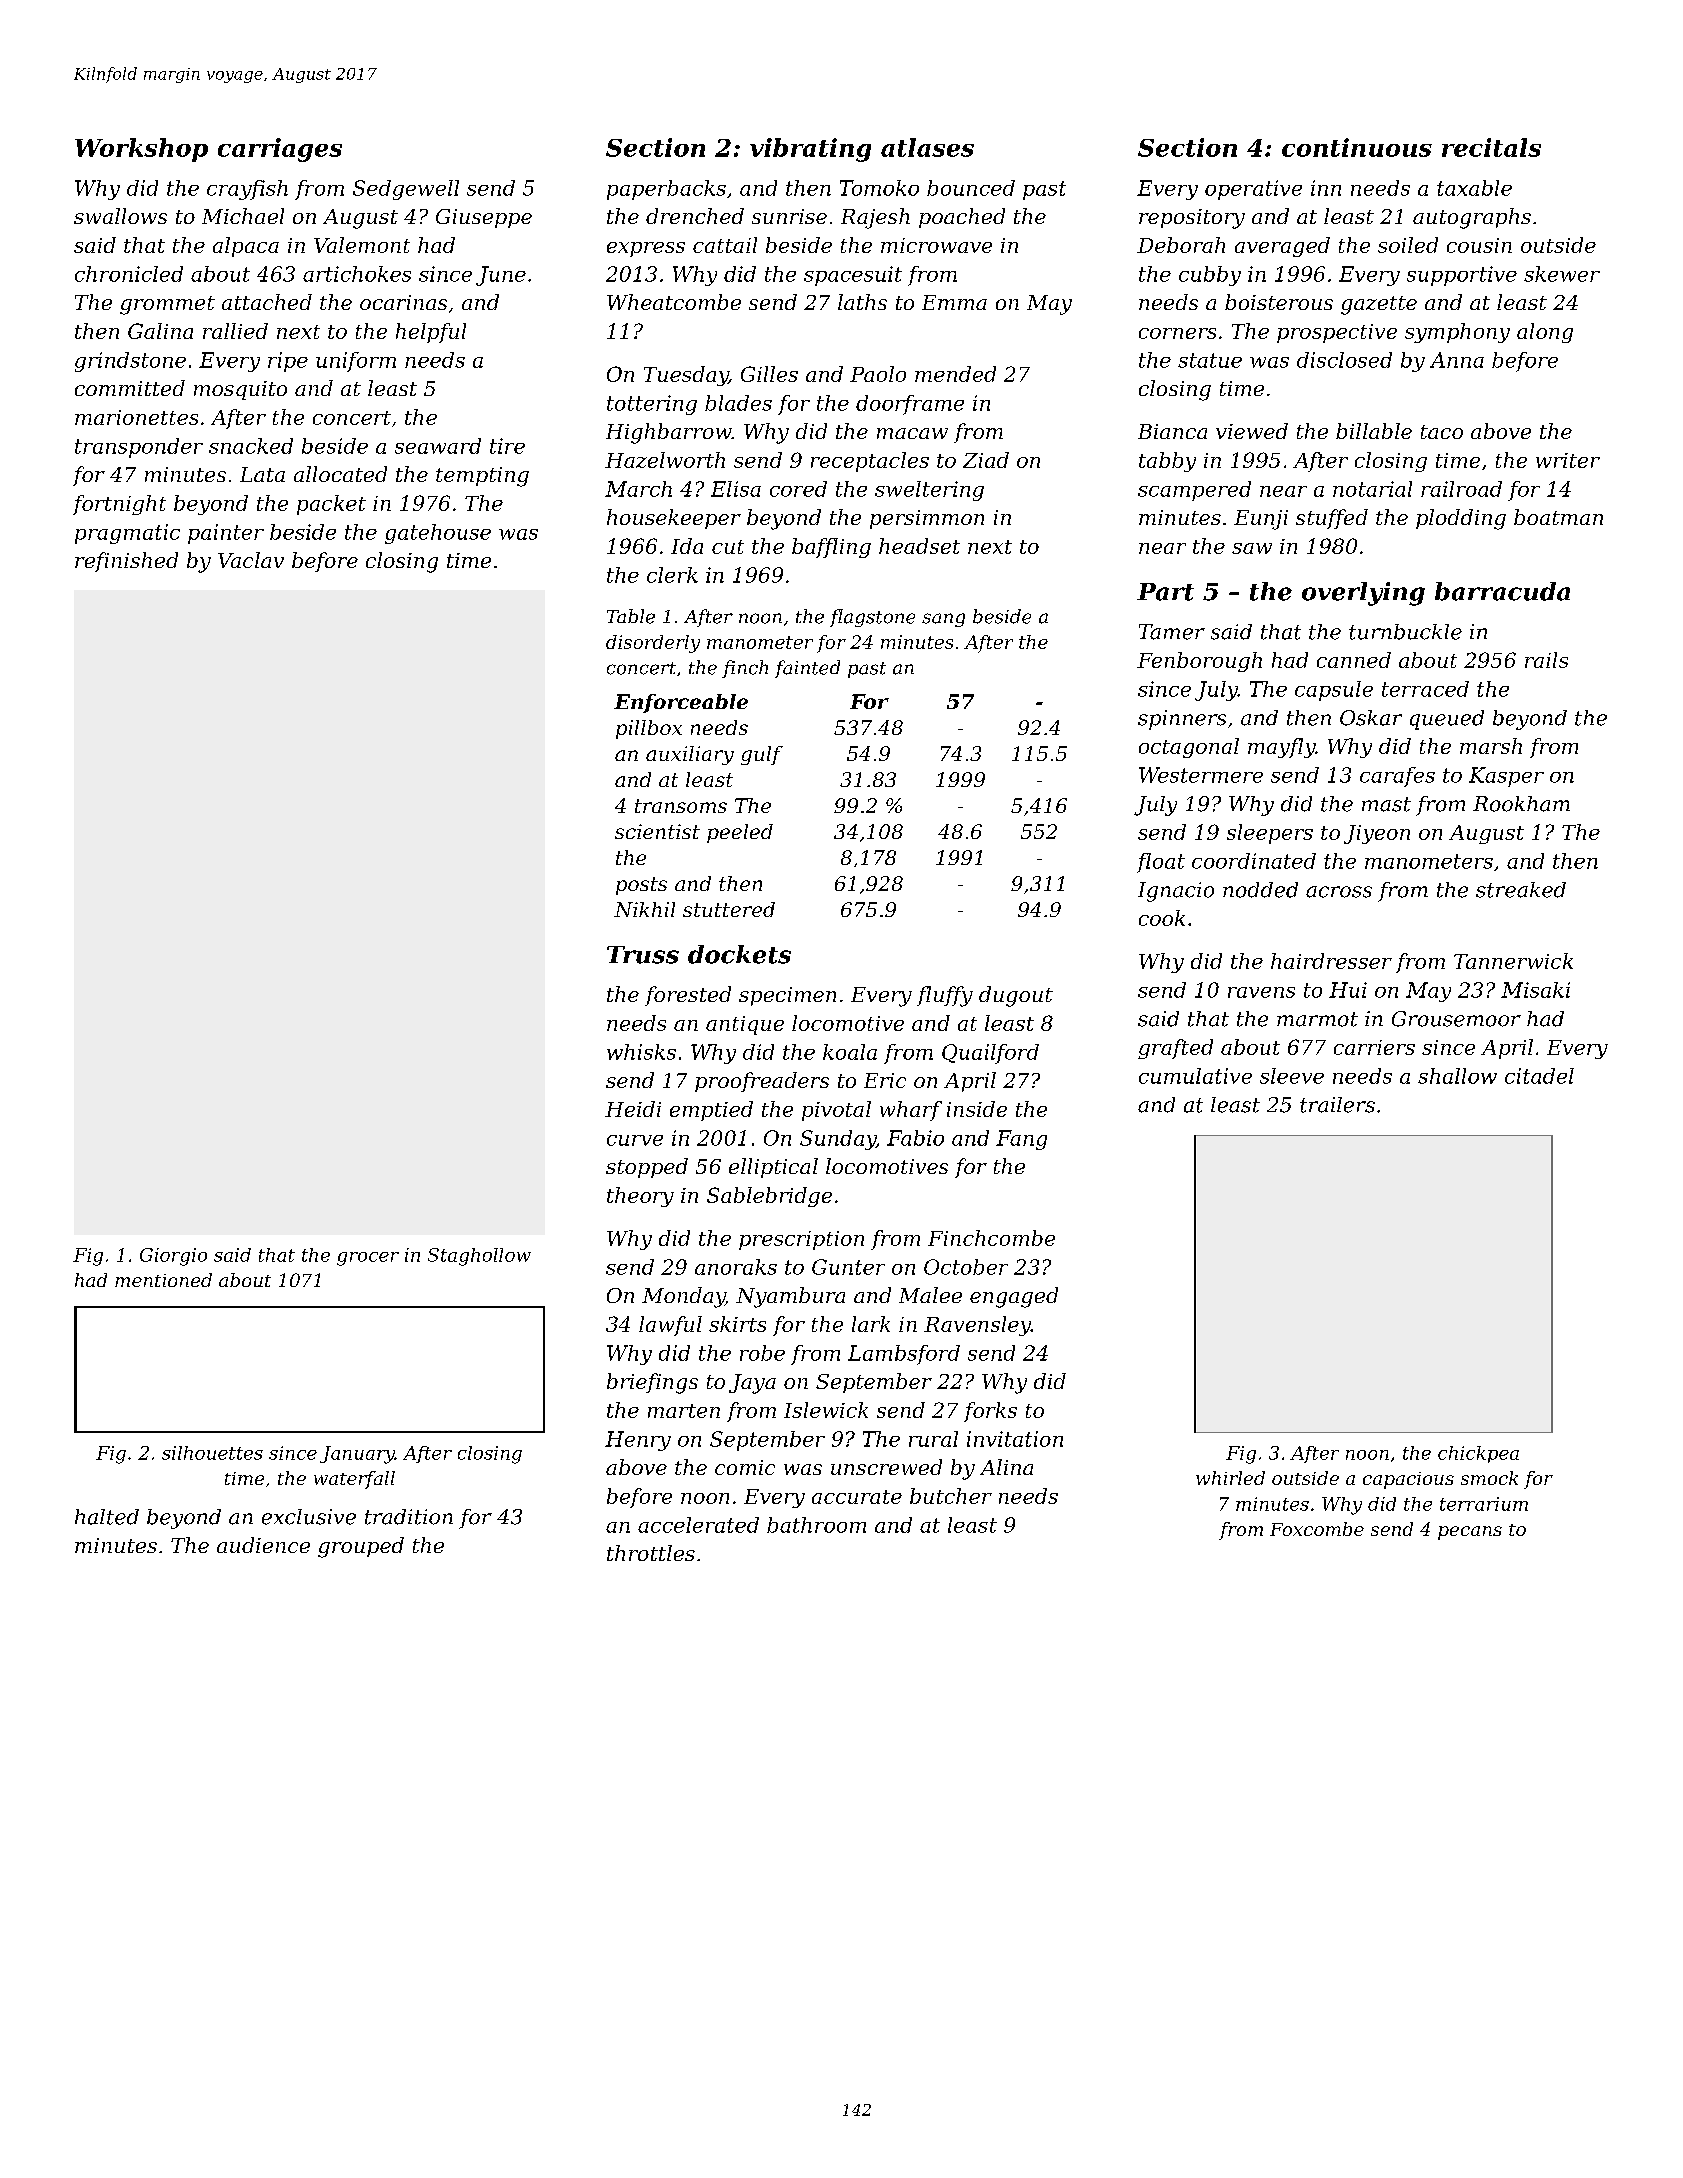  What do you see at coordinates (1408, 1480) in the screenshot?
I see `capacious` at bounding box center [1408, 1480].
